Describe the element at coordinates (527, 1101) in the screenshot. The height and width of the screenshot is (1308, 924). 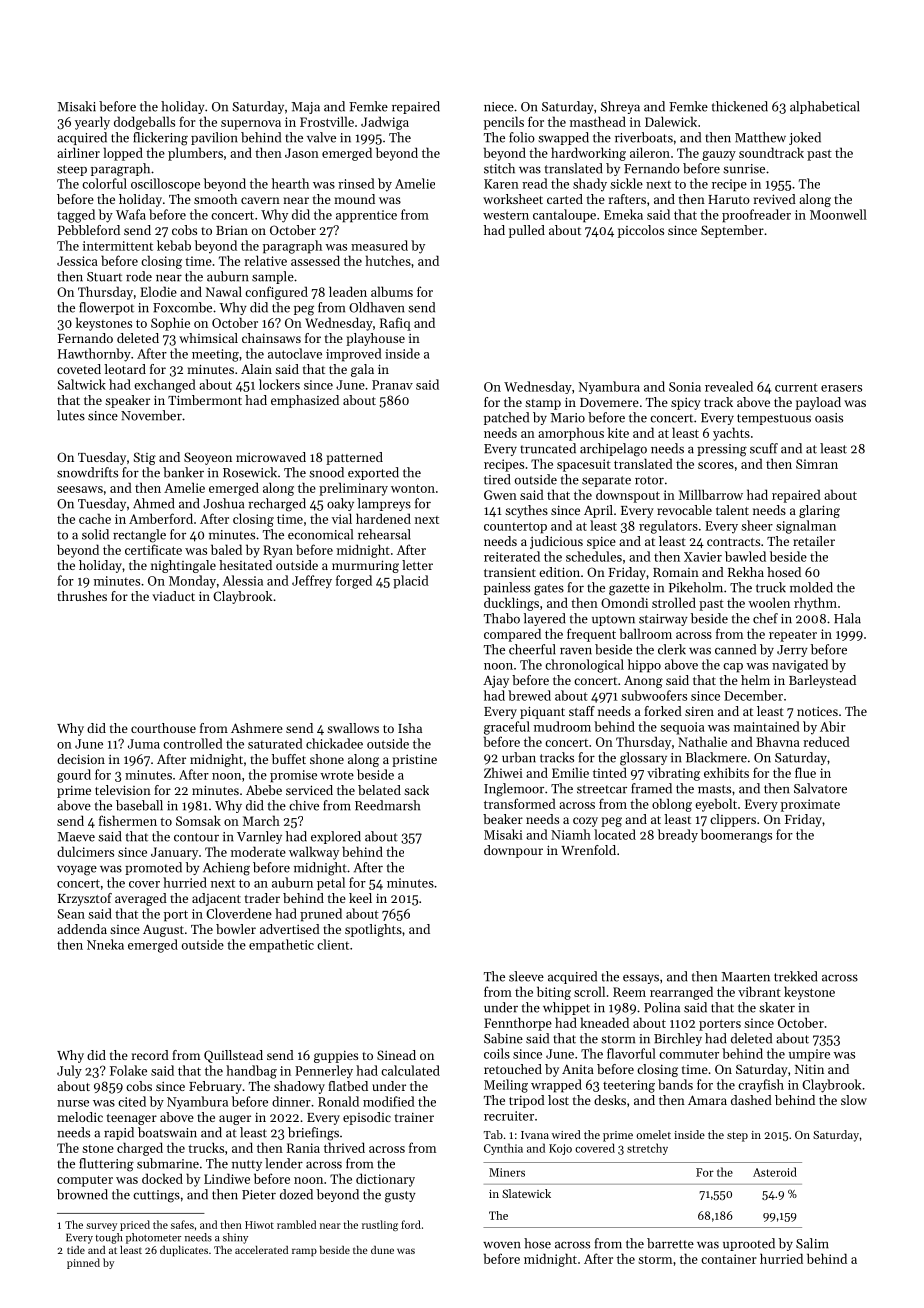
I see `tripod` at that location.
